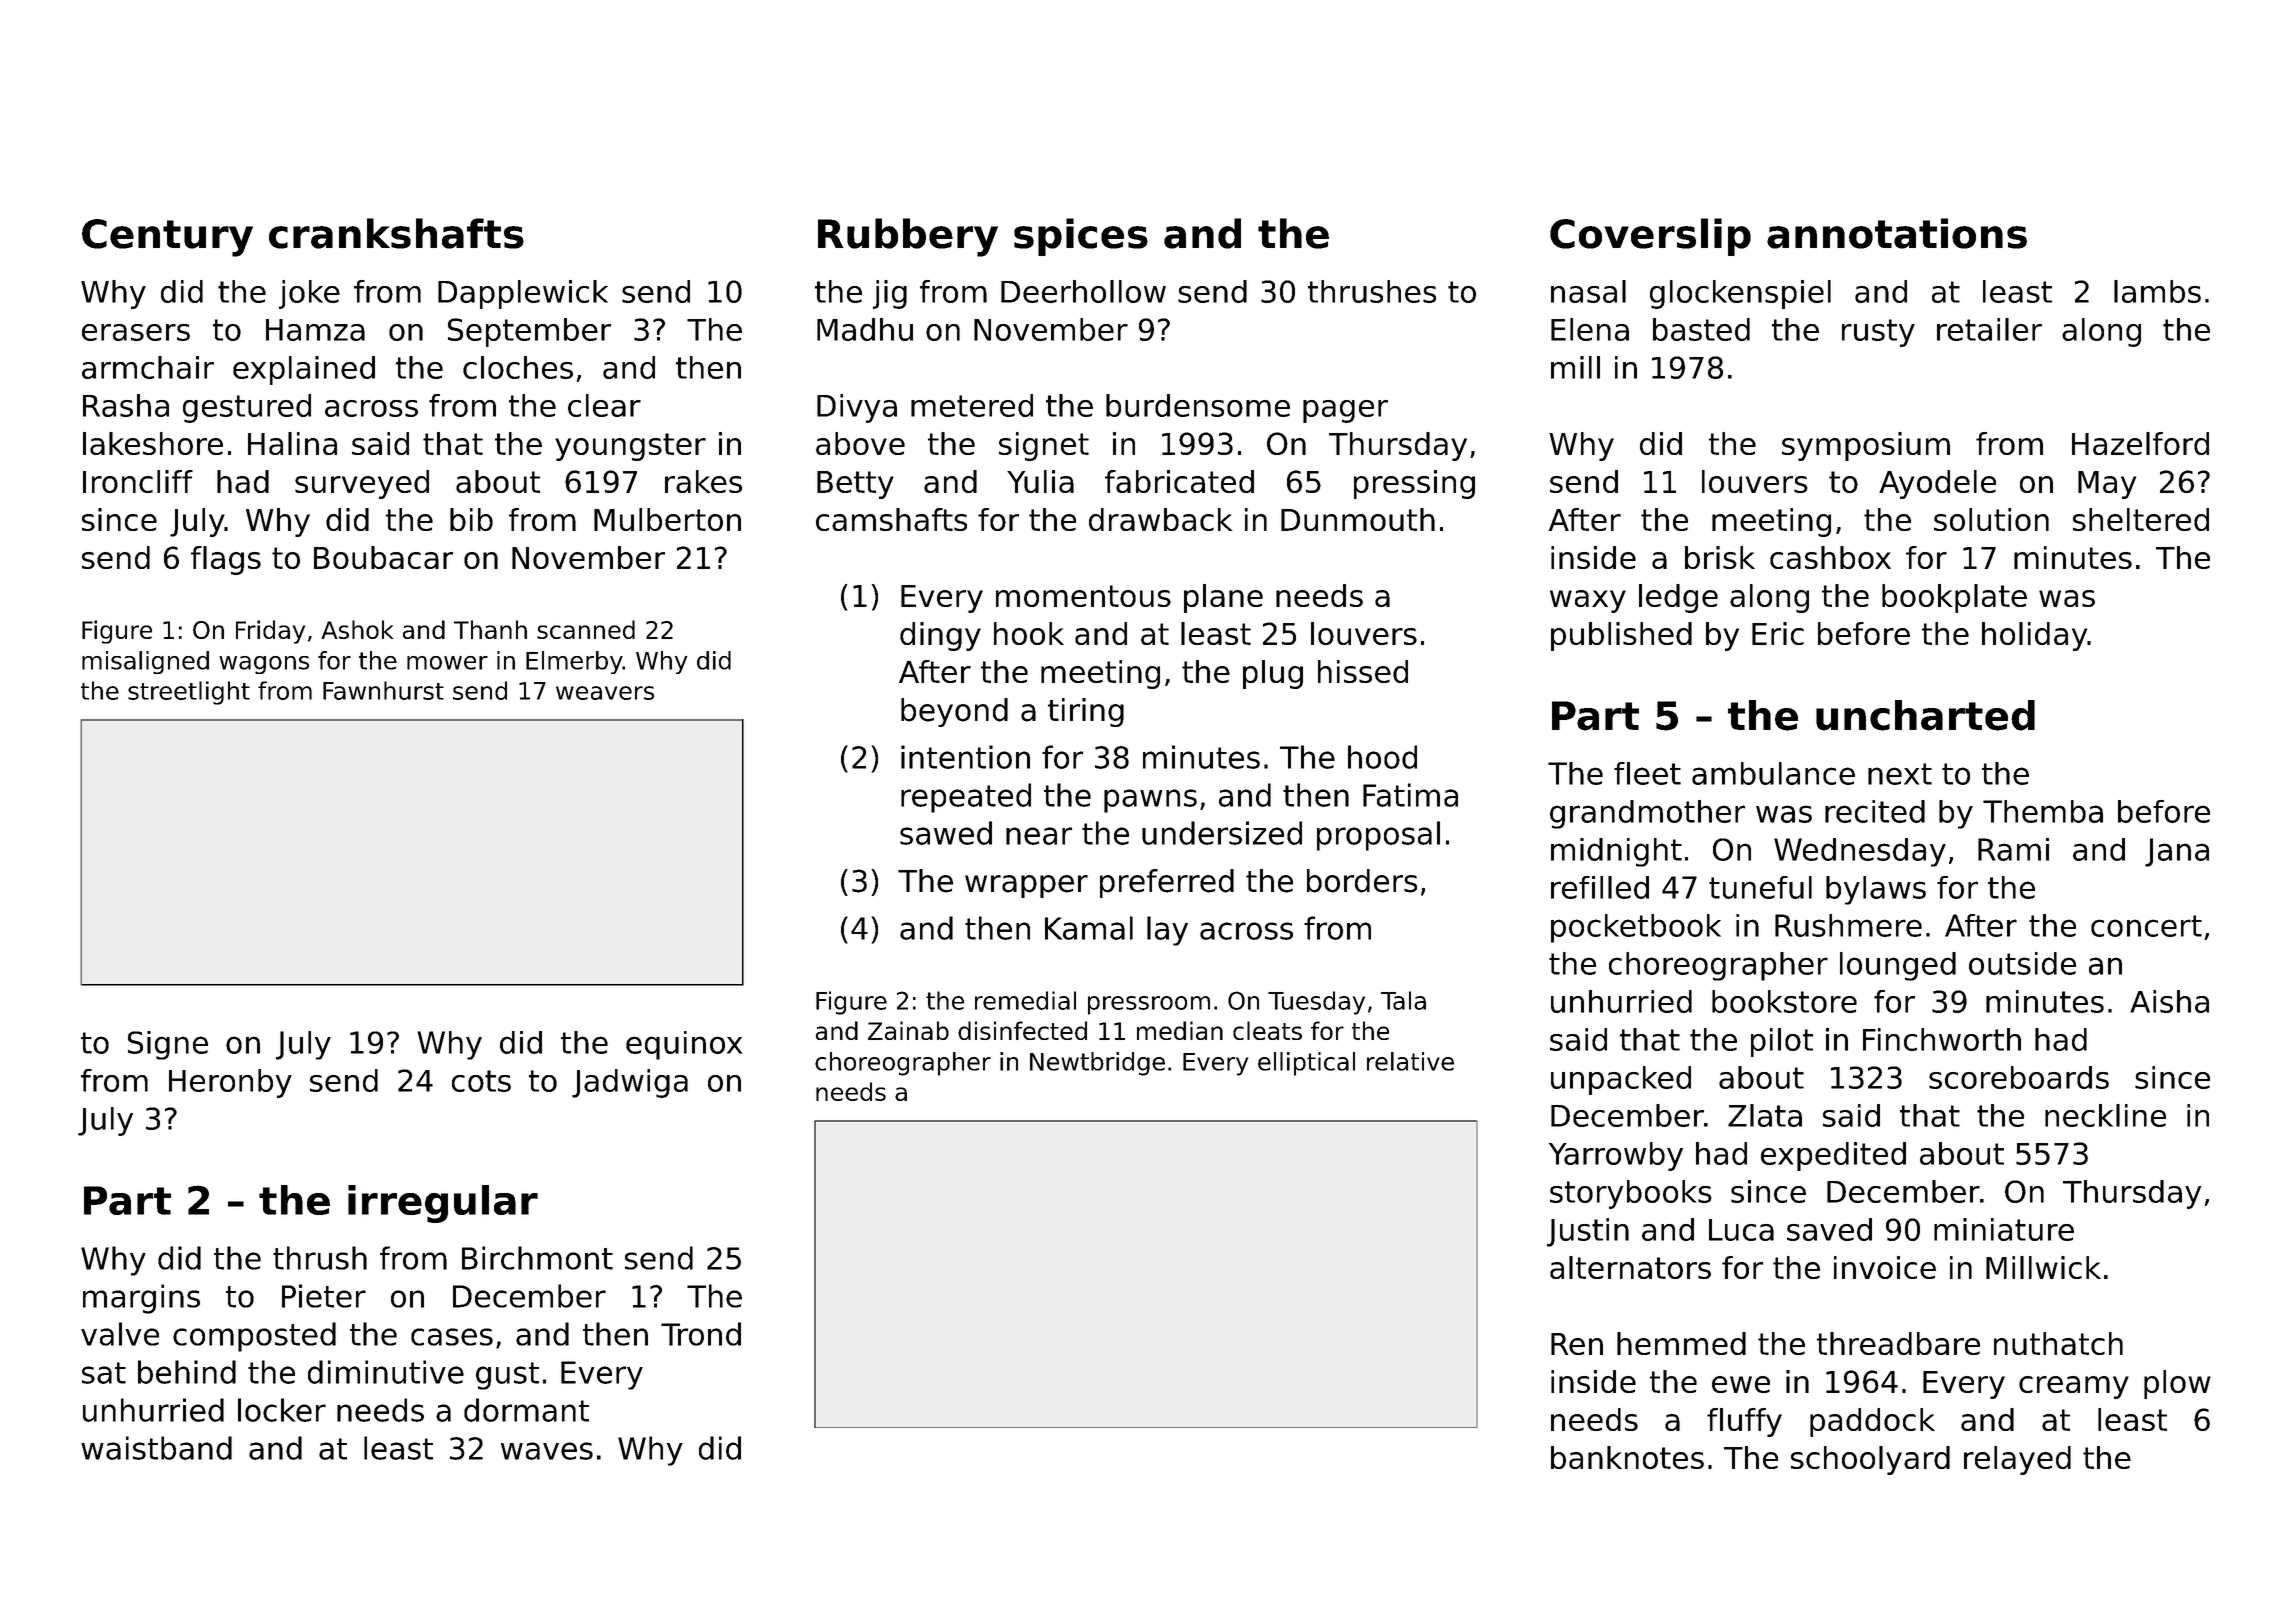 The image size is (2292, 1620). I want to click on Hazelford, so click(2140, 443).
